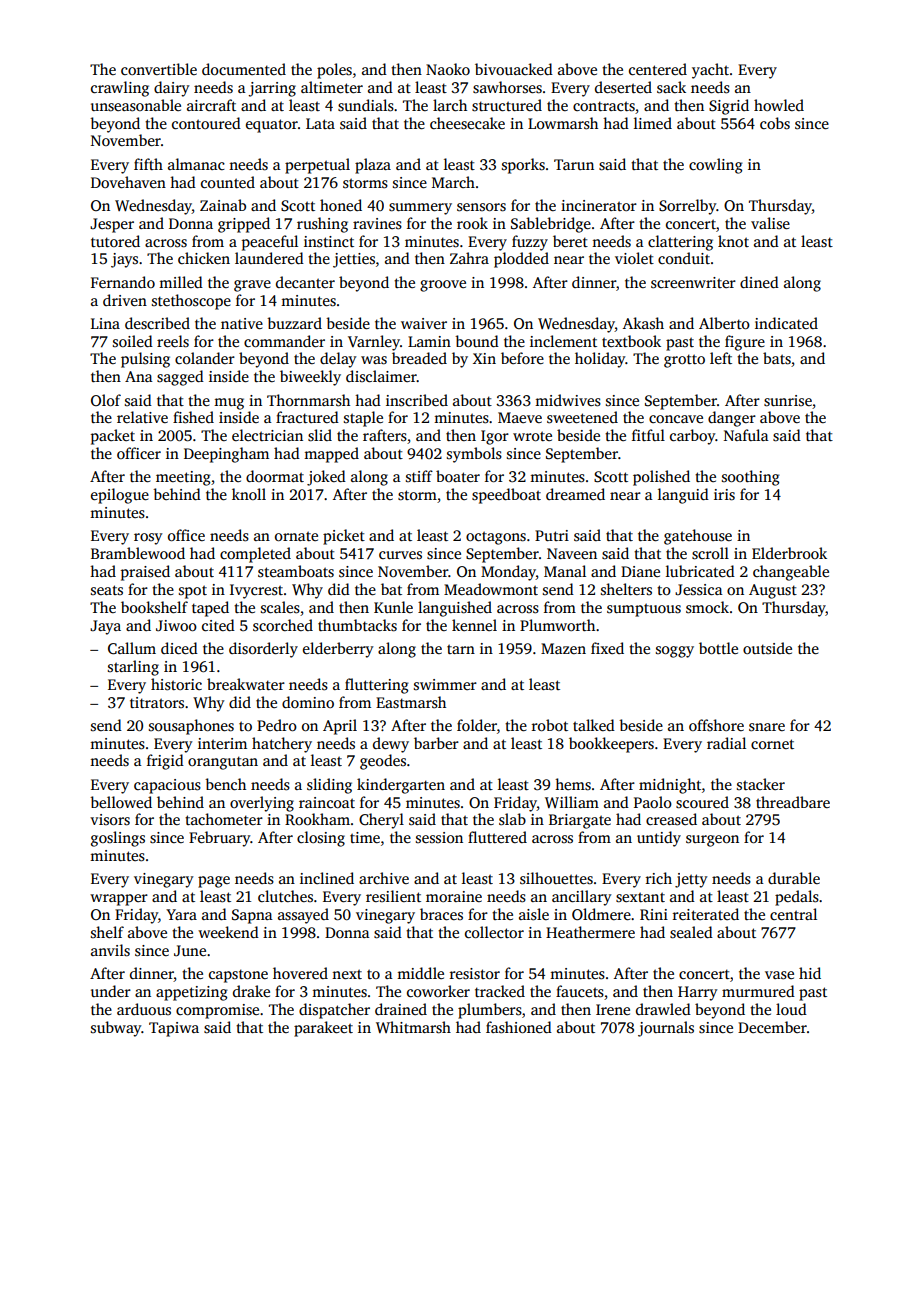 The image size is (924, 1308). Describe the element at coordinates (148, 539) in the image. I see `rosy` at that location.
